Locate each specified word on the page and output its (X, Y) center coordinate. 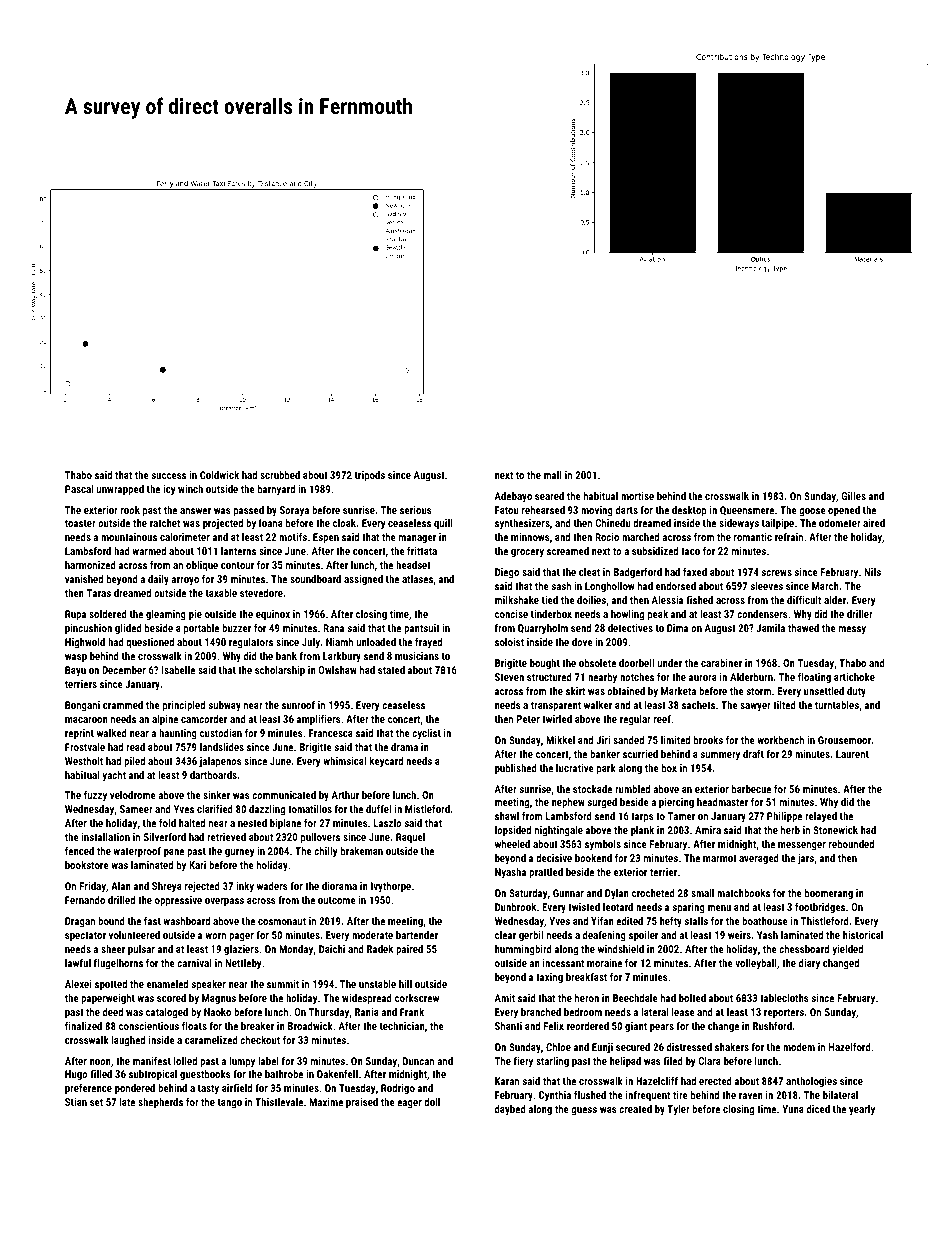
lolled (185, 1061)
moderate (372, 935)
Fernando (85, 900)
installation (105, 837)
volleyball (756, 964)
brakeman (362, 851)
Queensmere (747, 510)
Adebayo (513, 497)
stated (391, 670)
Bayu (75, 671)
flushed (590, 1095)
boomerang (829, 894)
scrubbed (280, 475)
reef (662, 719)
